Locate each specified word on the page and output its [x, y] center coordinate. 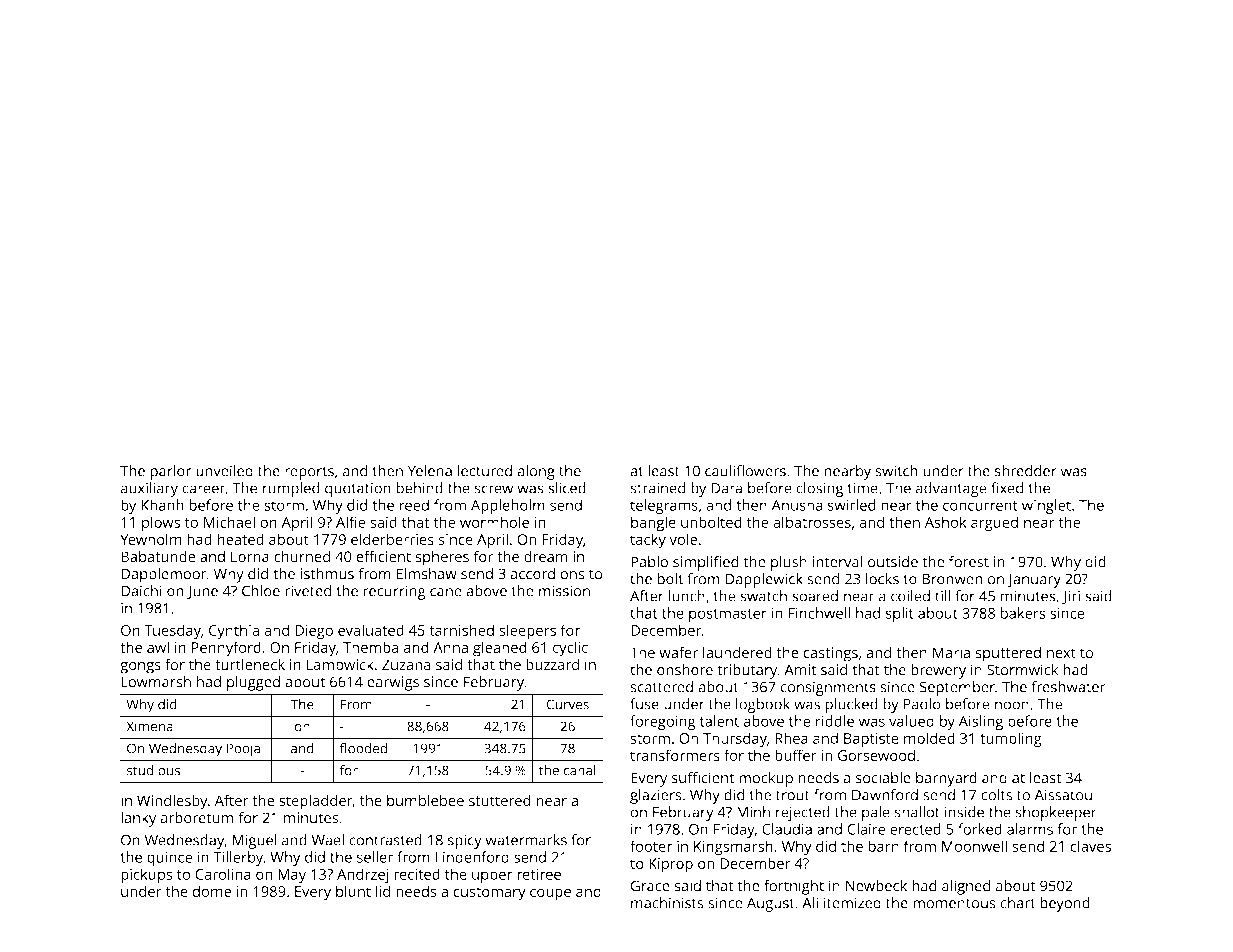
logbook [763, 705]
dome [211, 891]
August [770, 904]
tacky [648, 541]
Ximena [150, 726]
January [1034, 581]
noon [1012, 705]
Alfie [351, 522]
